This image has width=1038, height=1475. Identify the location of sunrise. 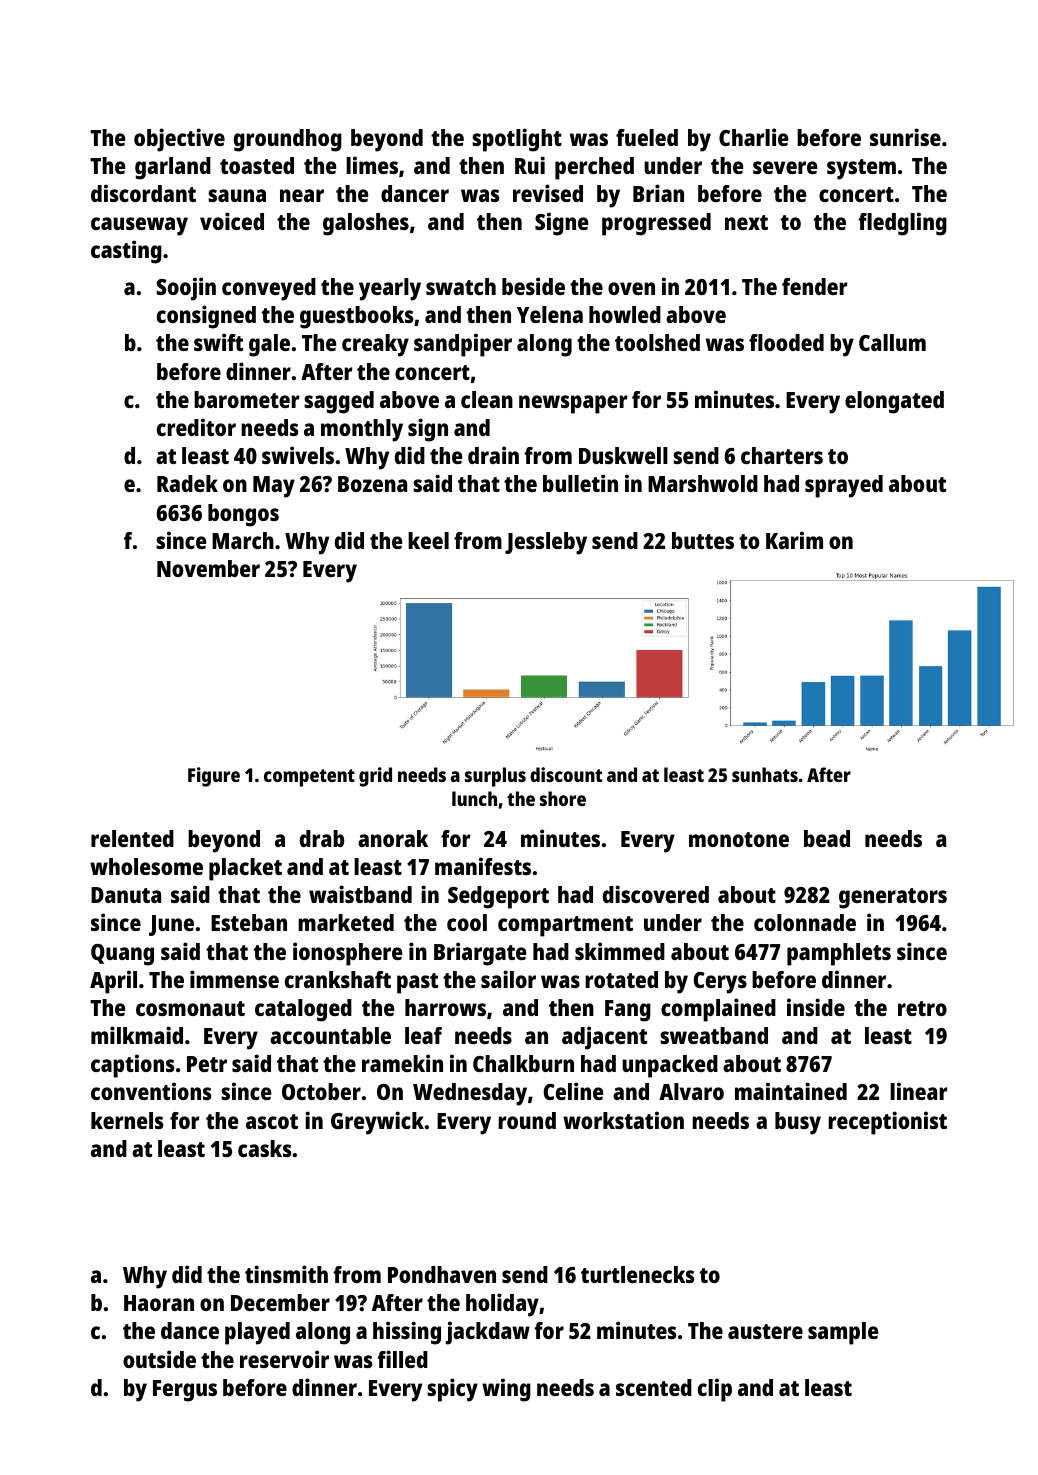
(905, 137).
